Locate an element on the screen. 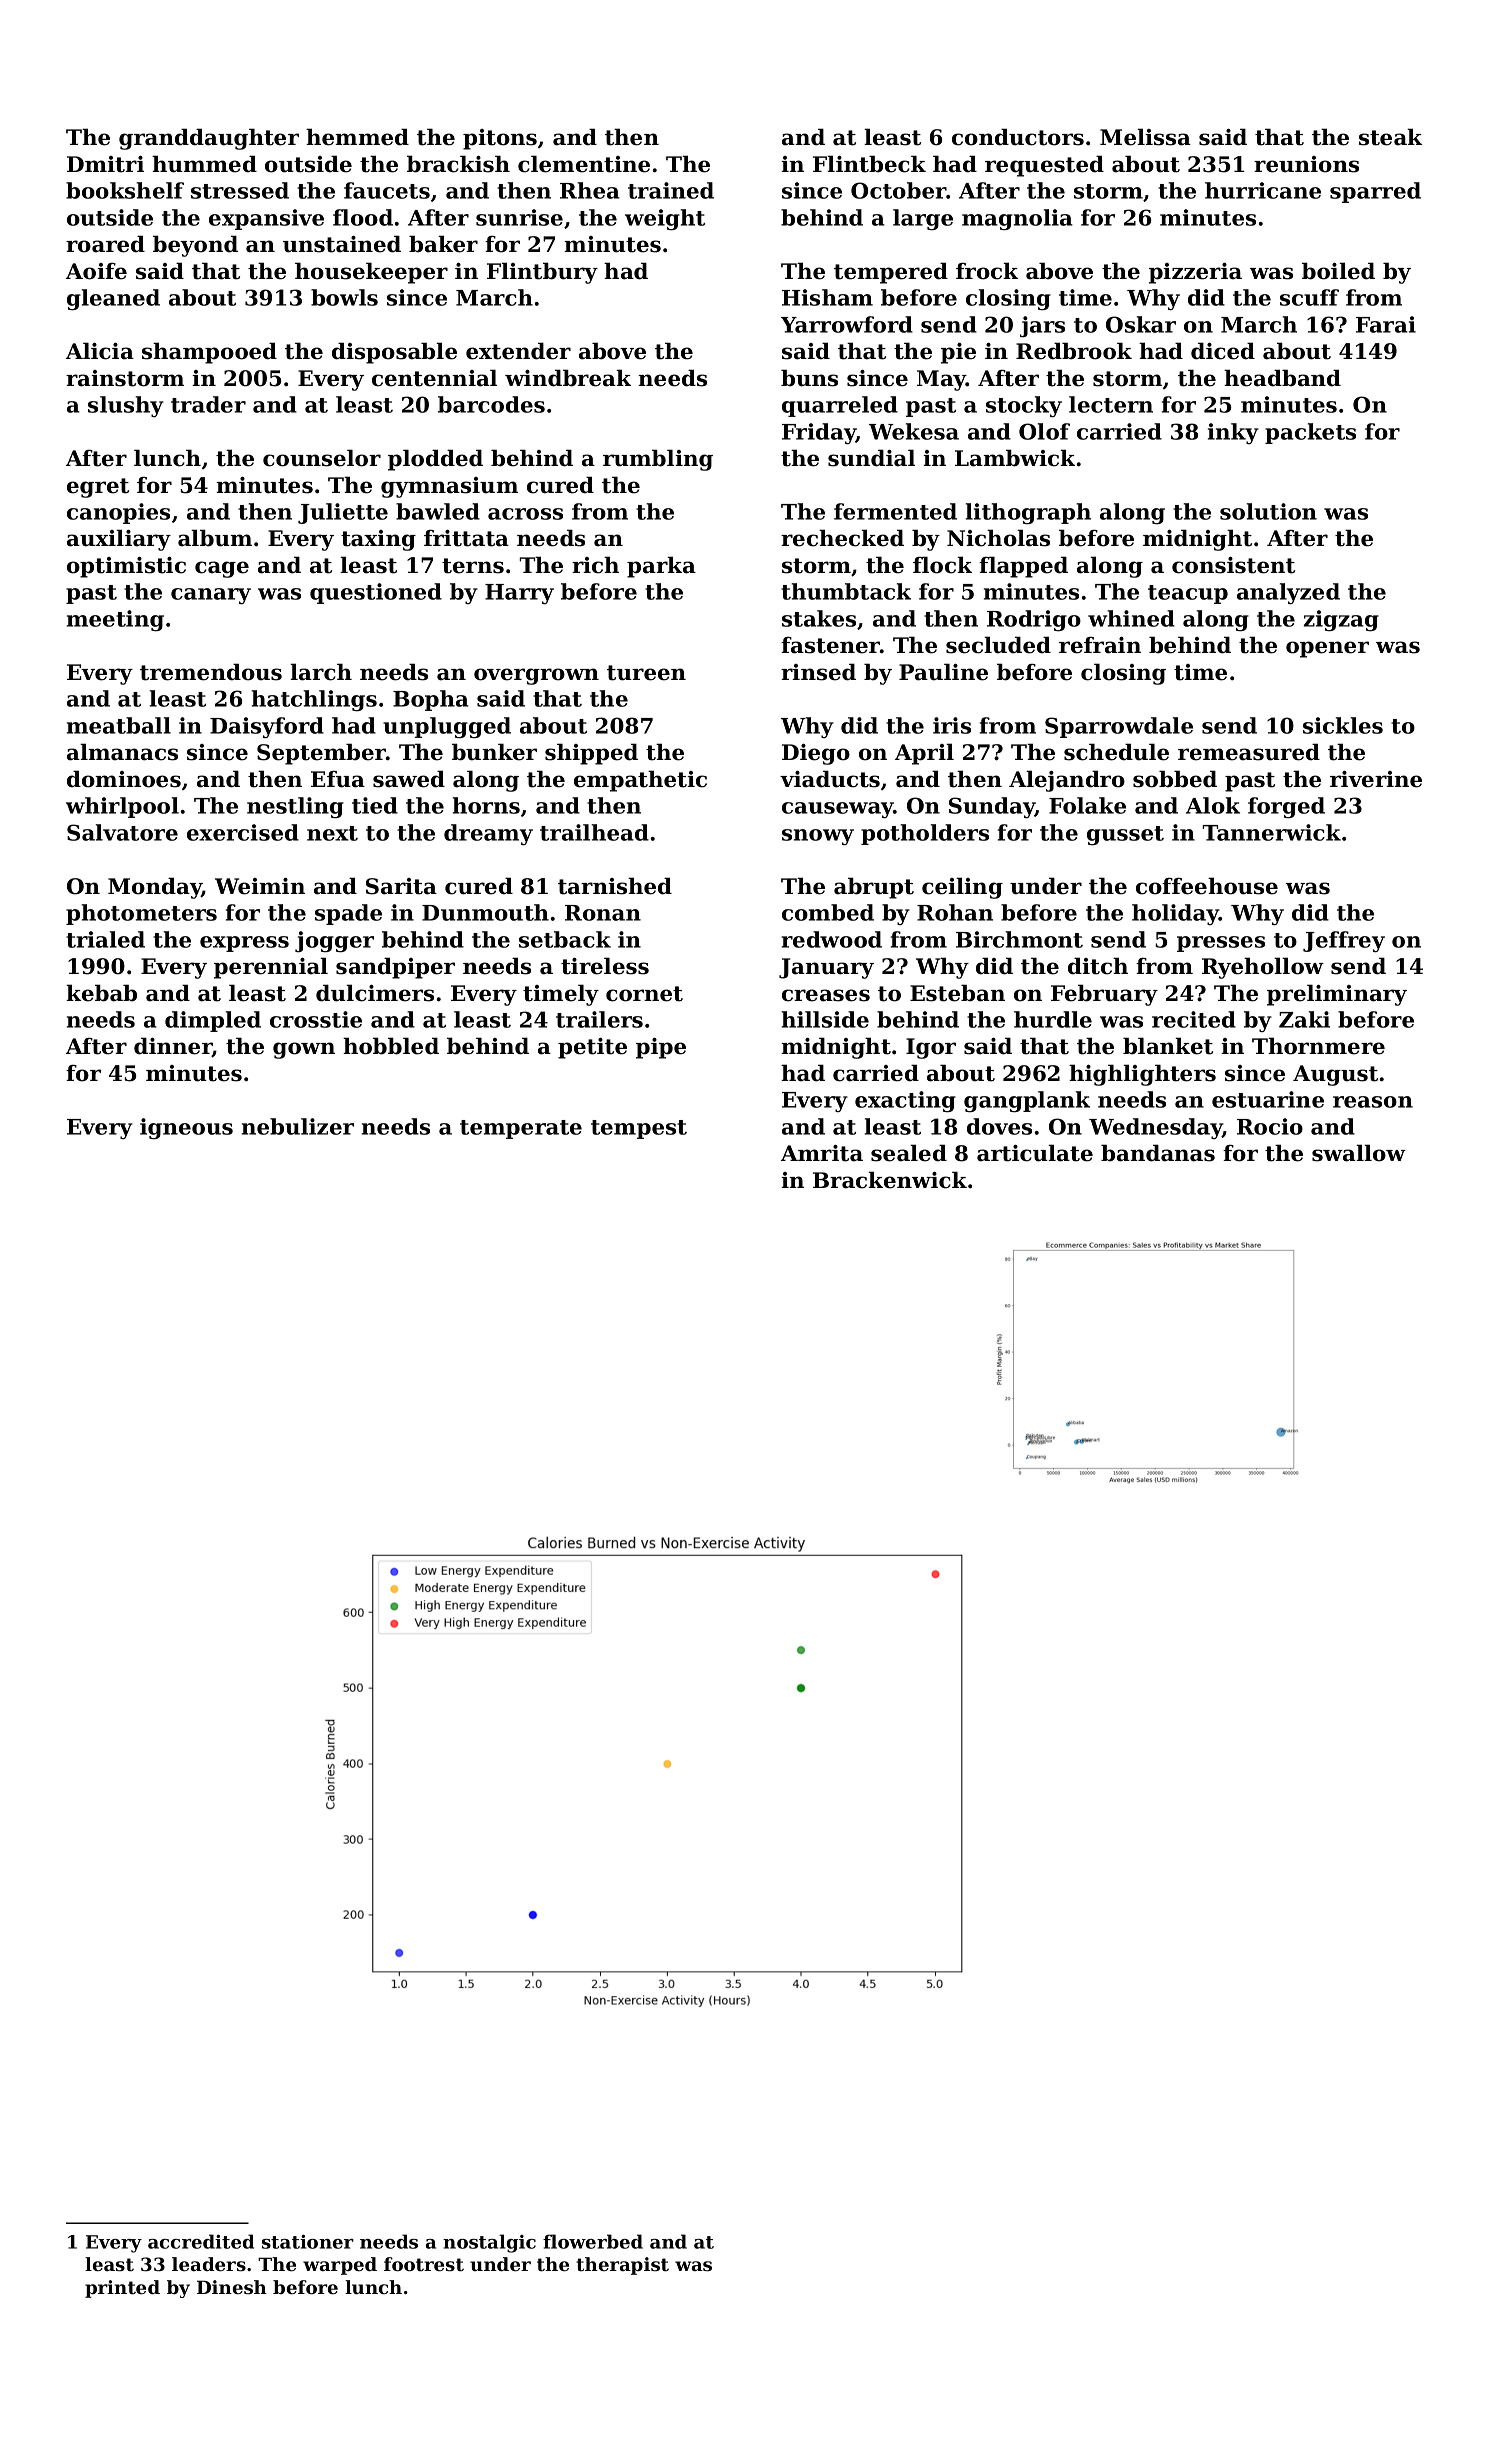 Image resolution: width=1496 pixels, height=2464 pixels. accredited is located at coordinates (201, 2241).
